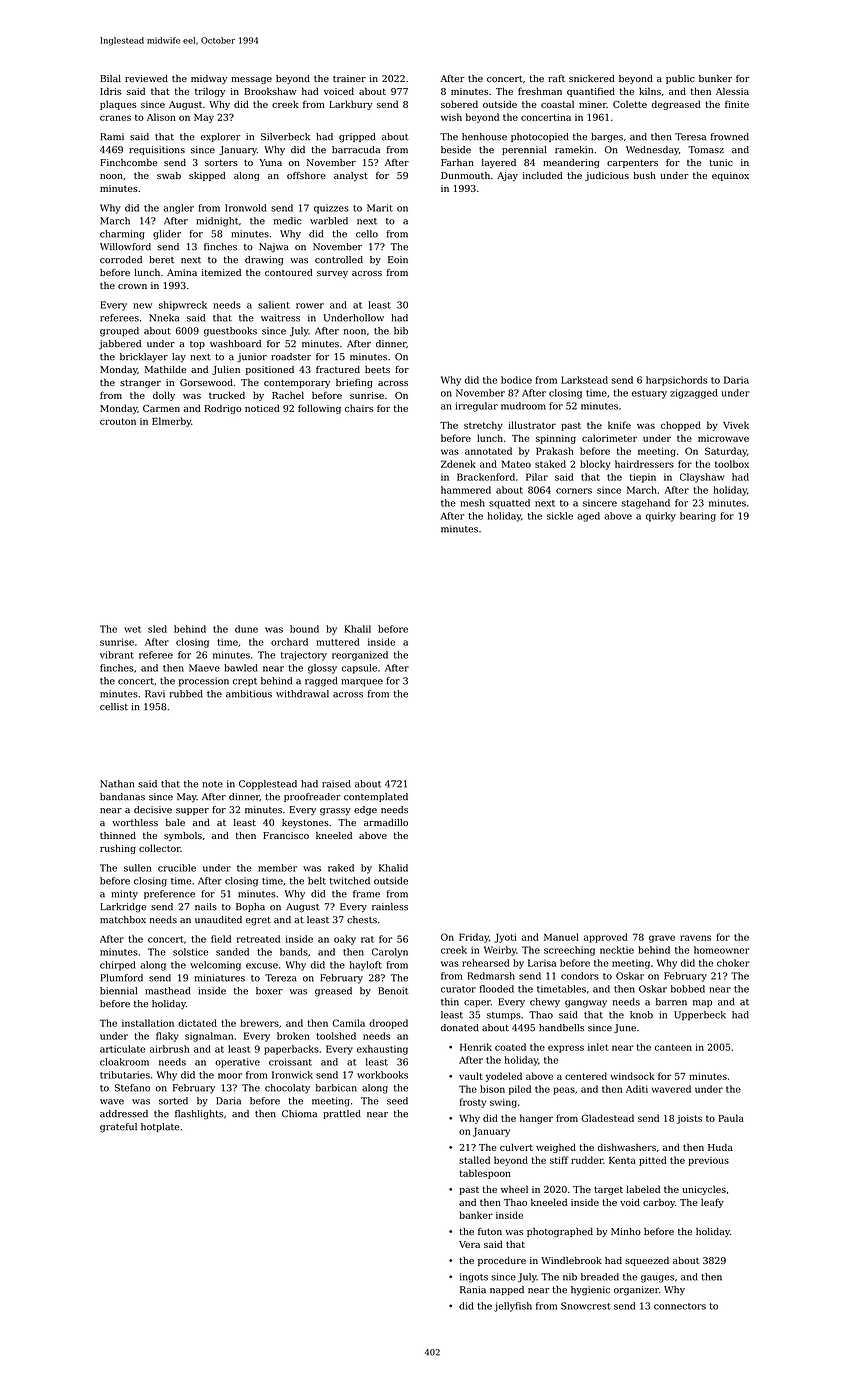 This document has width=849, height=1400. I want to click on Khalil, so click(358, 629).
